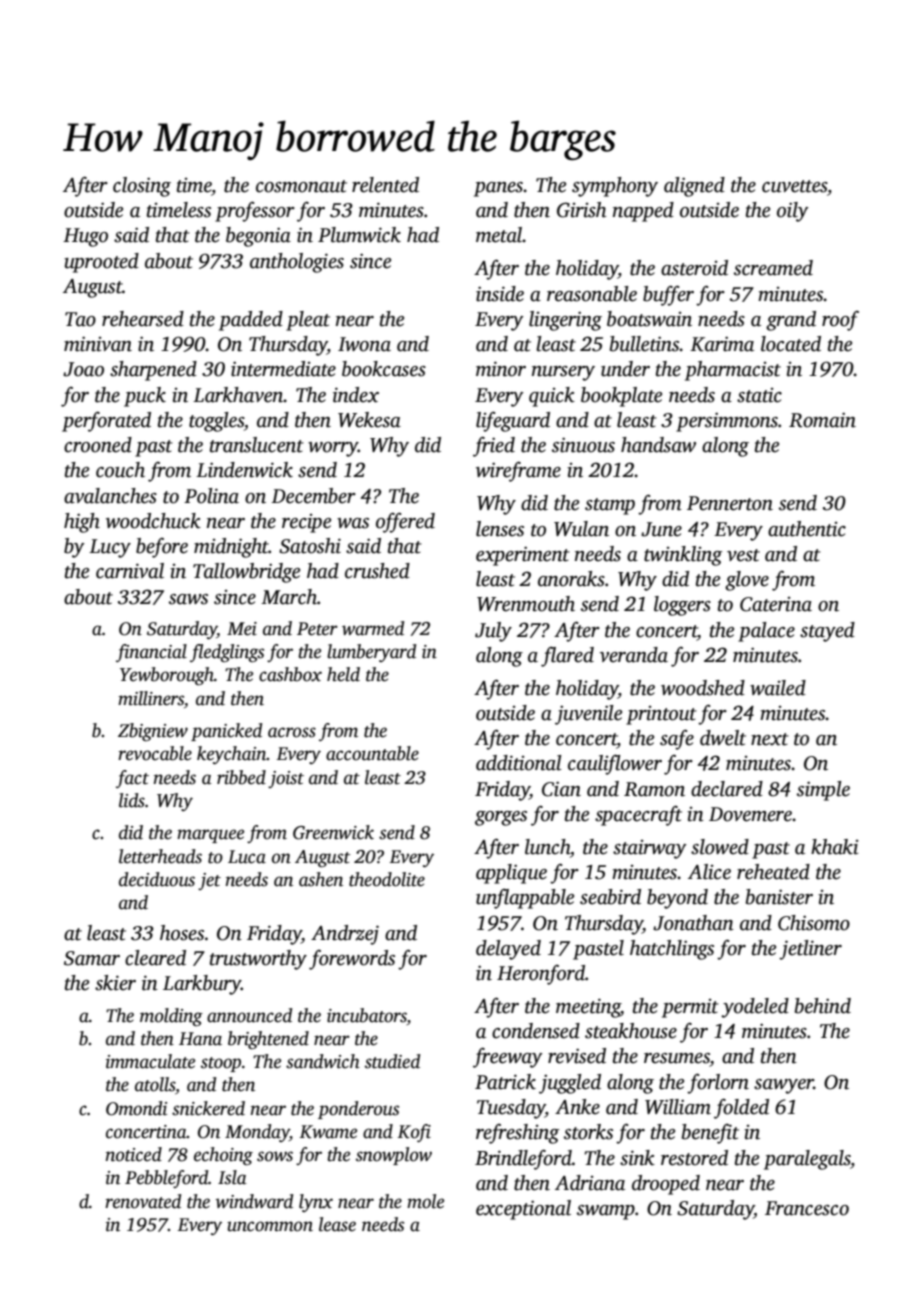 Image resolution: width=924 pixels, height=1311 pixels. Describe the element at coordinates (364, 344) in the screenshot. I see `Iwona` at that location.
